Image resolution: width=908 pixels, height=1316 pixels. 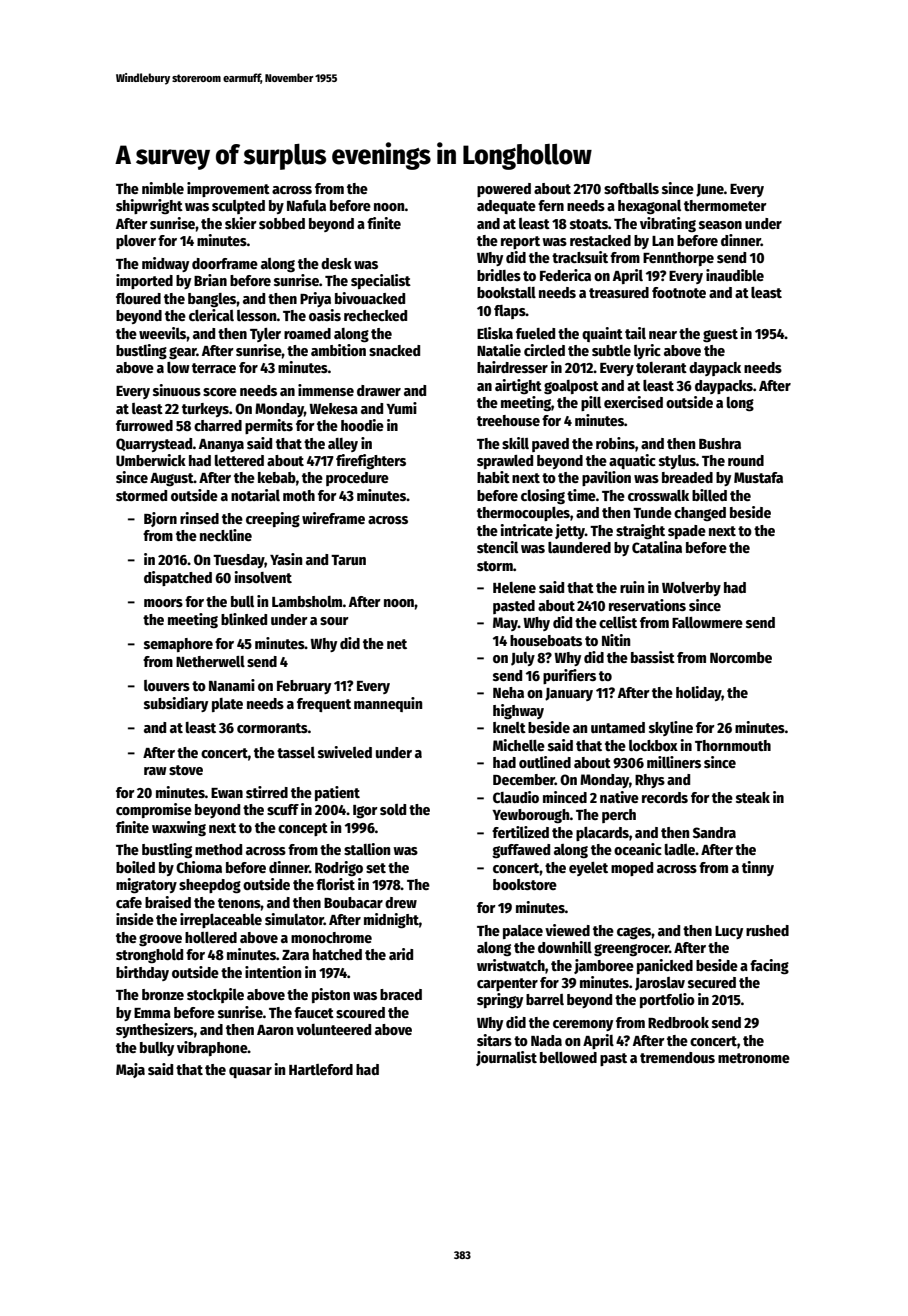 I want to click on footnote, so click(x=679, y=292).
